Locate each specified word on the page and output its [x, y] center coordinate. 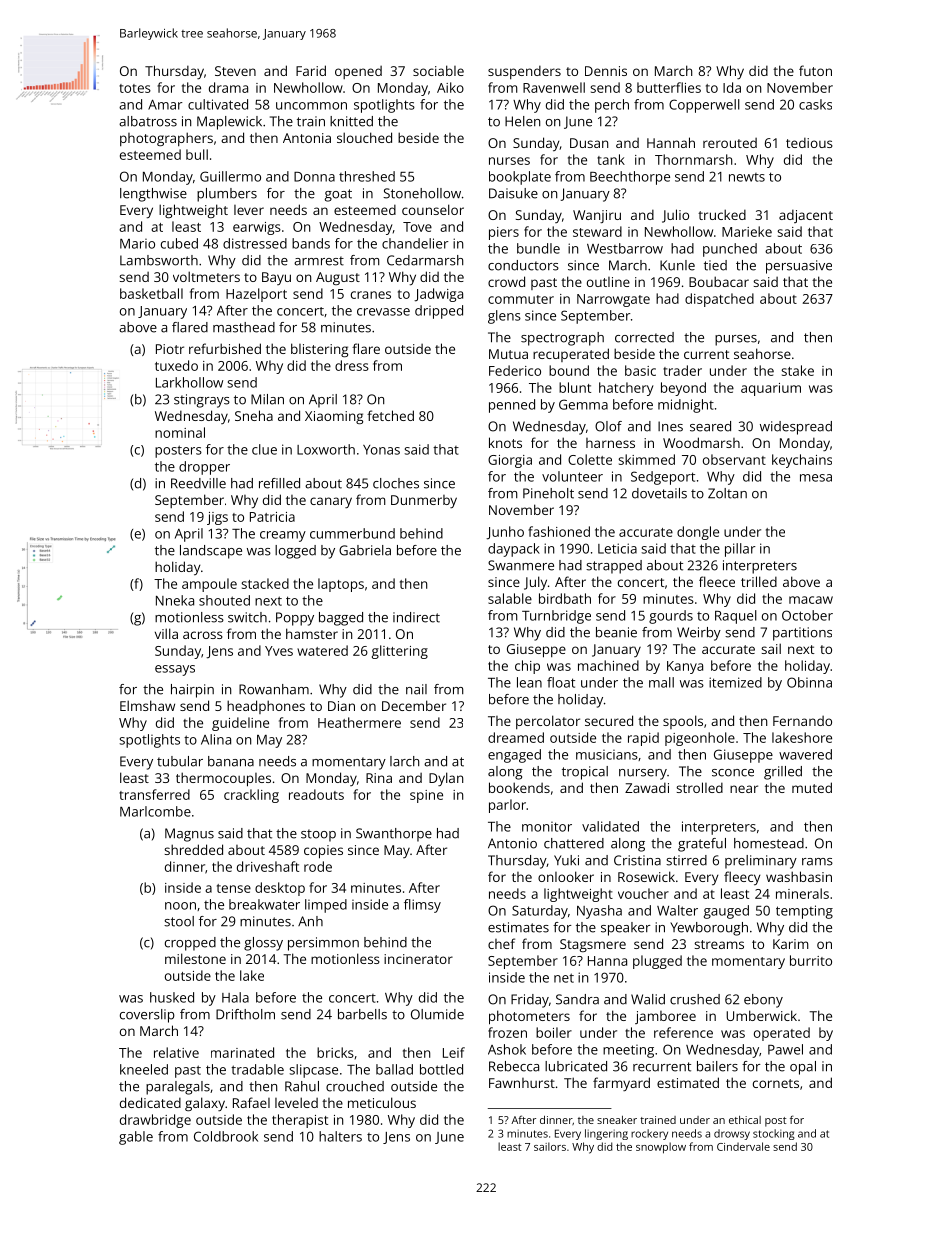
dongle [698, 533]
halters [340, 1136]
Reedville [198, 483]
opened [358, 72]
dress [352, 365]
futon [815, 70]
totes [135, 88]
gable [136, 1138]
